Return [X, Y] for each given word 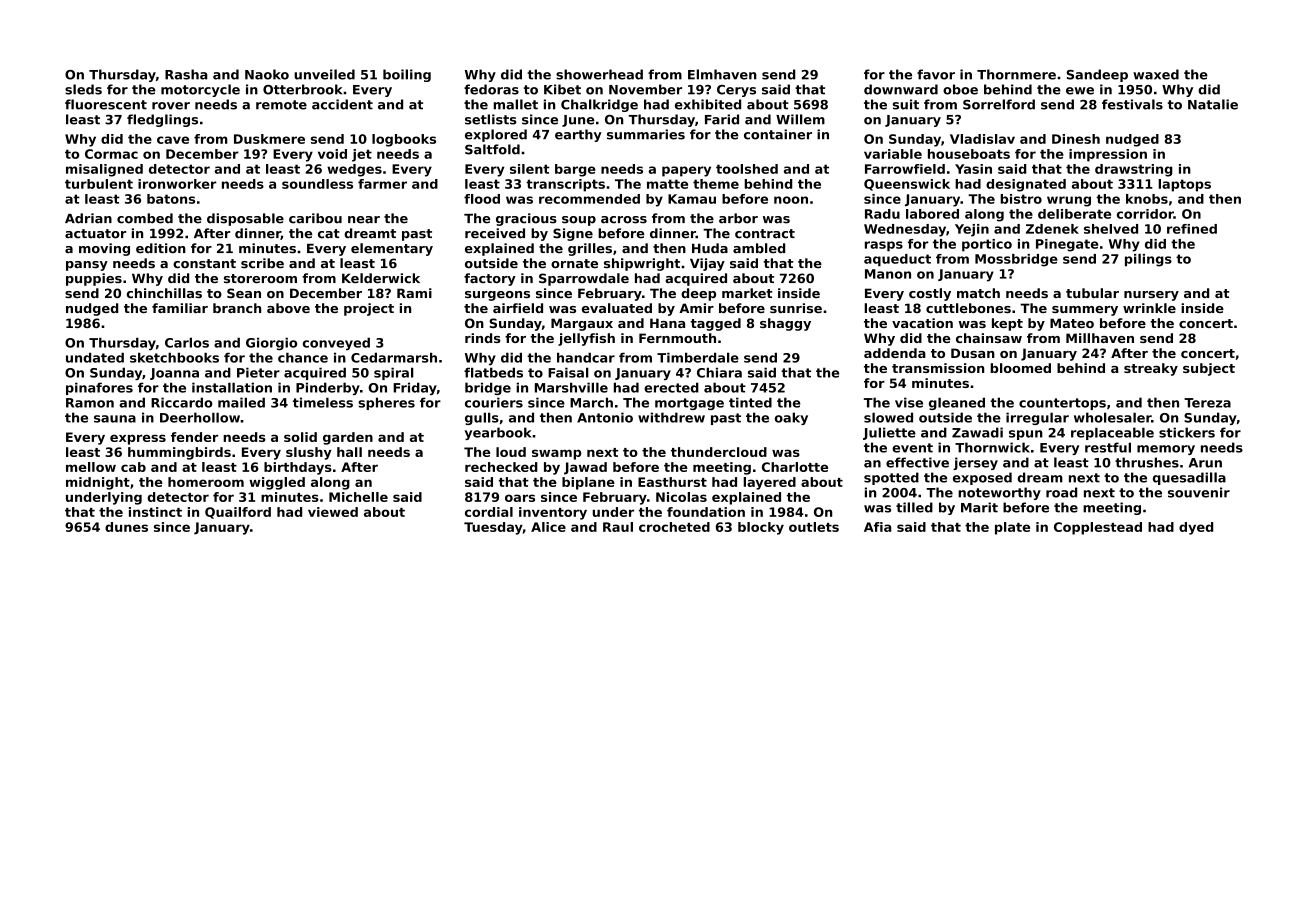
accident [342, 104]
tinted [750, 402]
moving [104, 249]
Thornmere [1016, 74]
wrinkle [1149, 308]
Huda [710, 248]
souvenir [1199, 492]
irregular [1037, 418]
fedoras [491, 89]
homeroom [206, 482]
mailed [241, 402]
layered [769, 483]
